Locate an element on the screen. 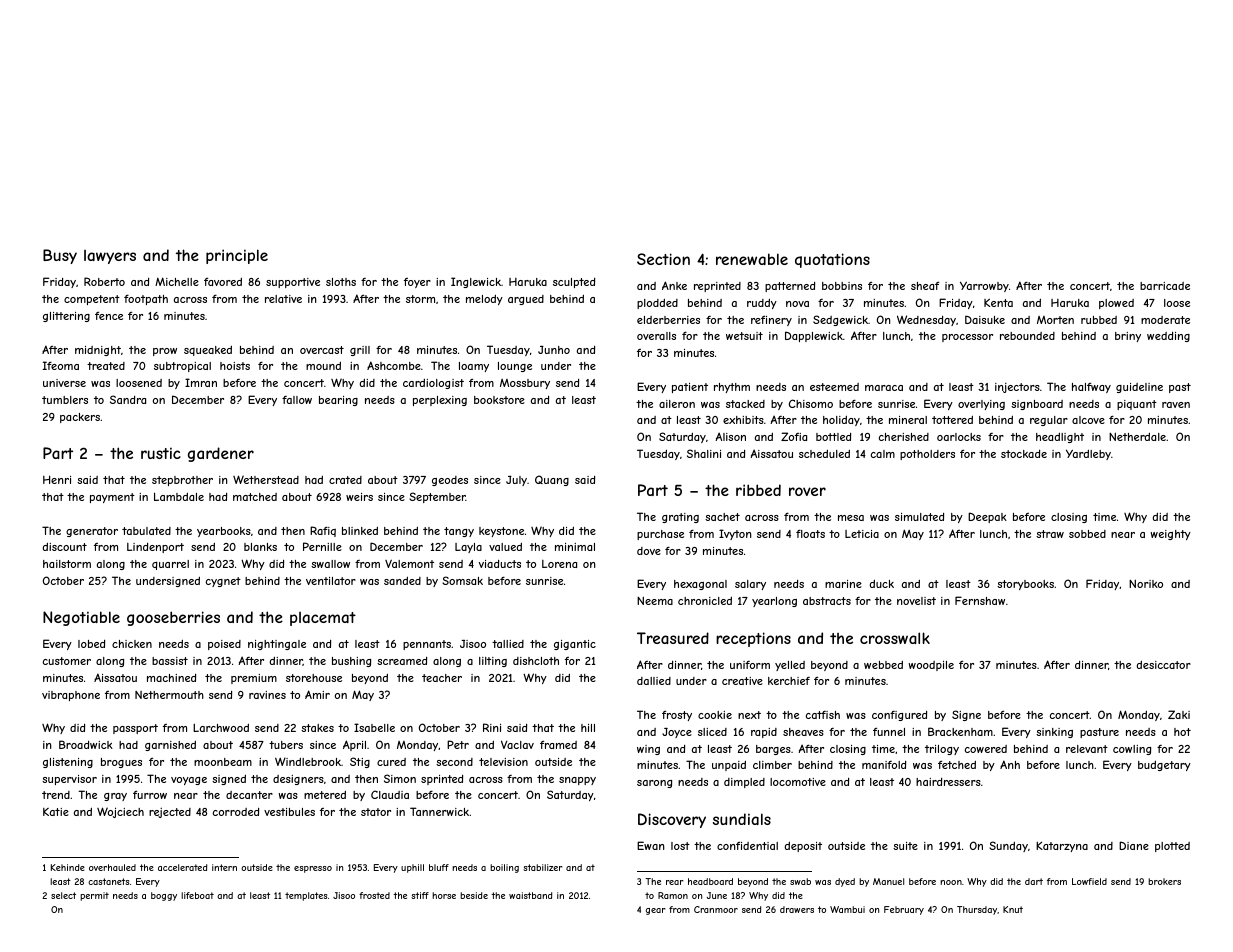 This screenshot has height=952, width=1233. mound is located at coordinates (323, 366).
